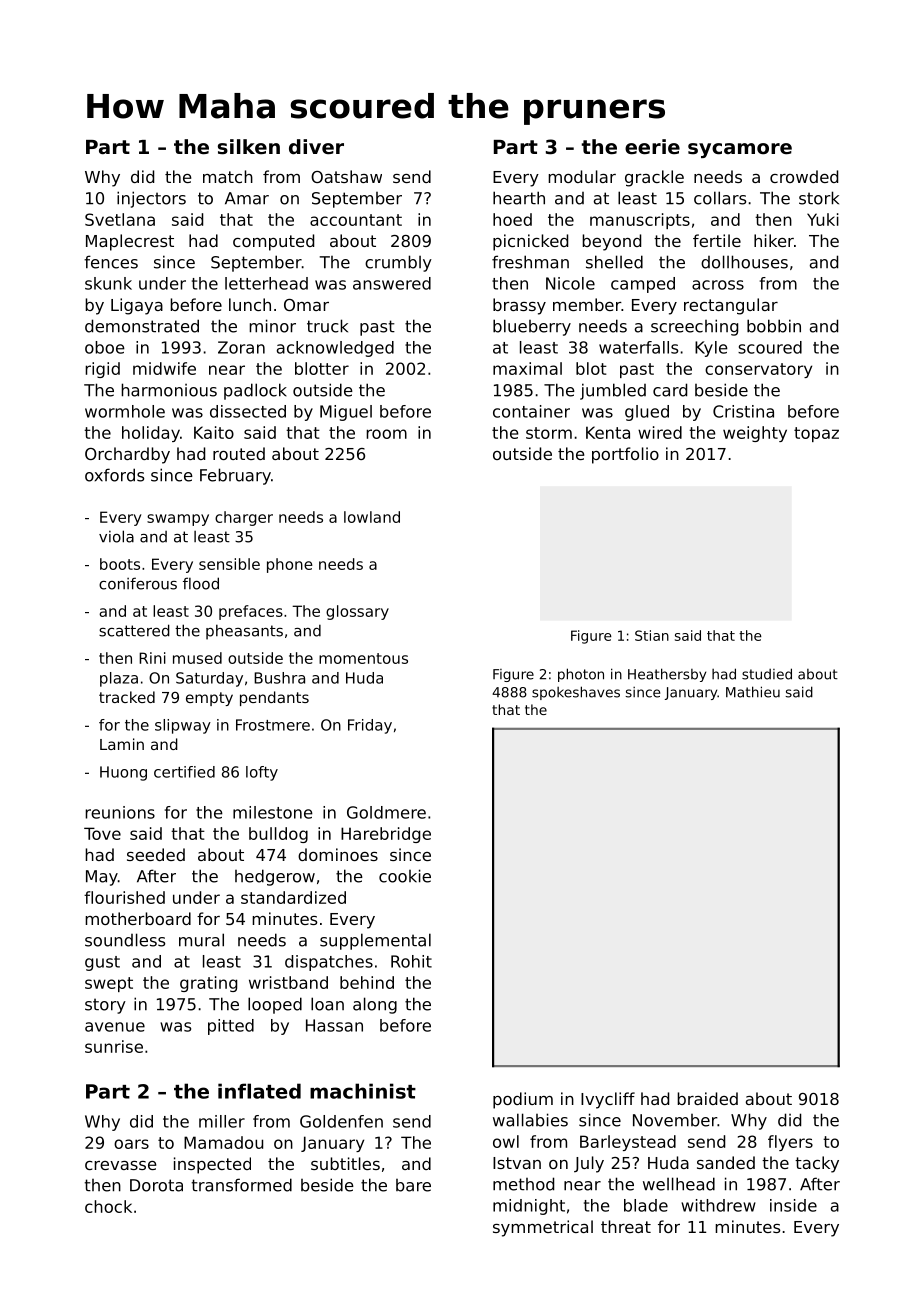  Describe the element at coordinates (386, 812) in the page. I see `Goldmere` at that location.
